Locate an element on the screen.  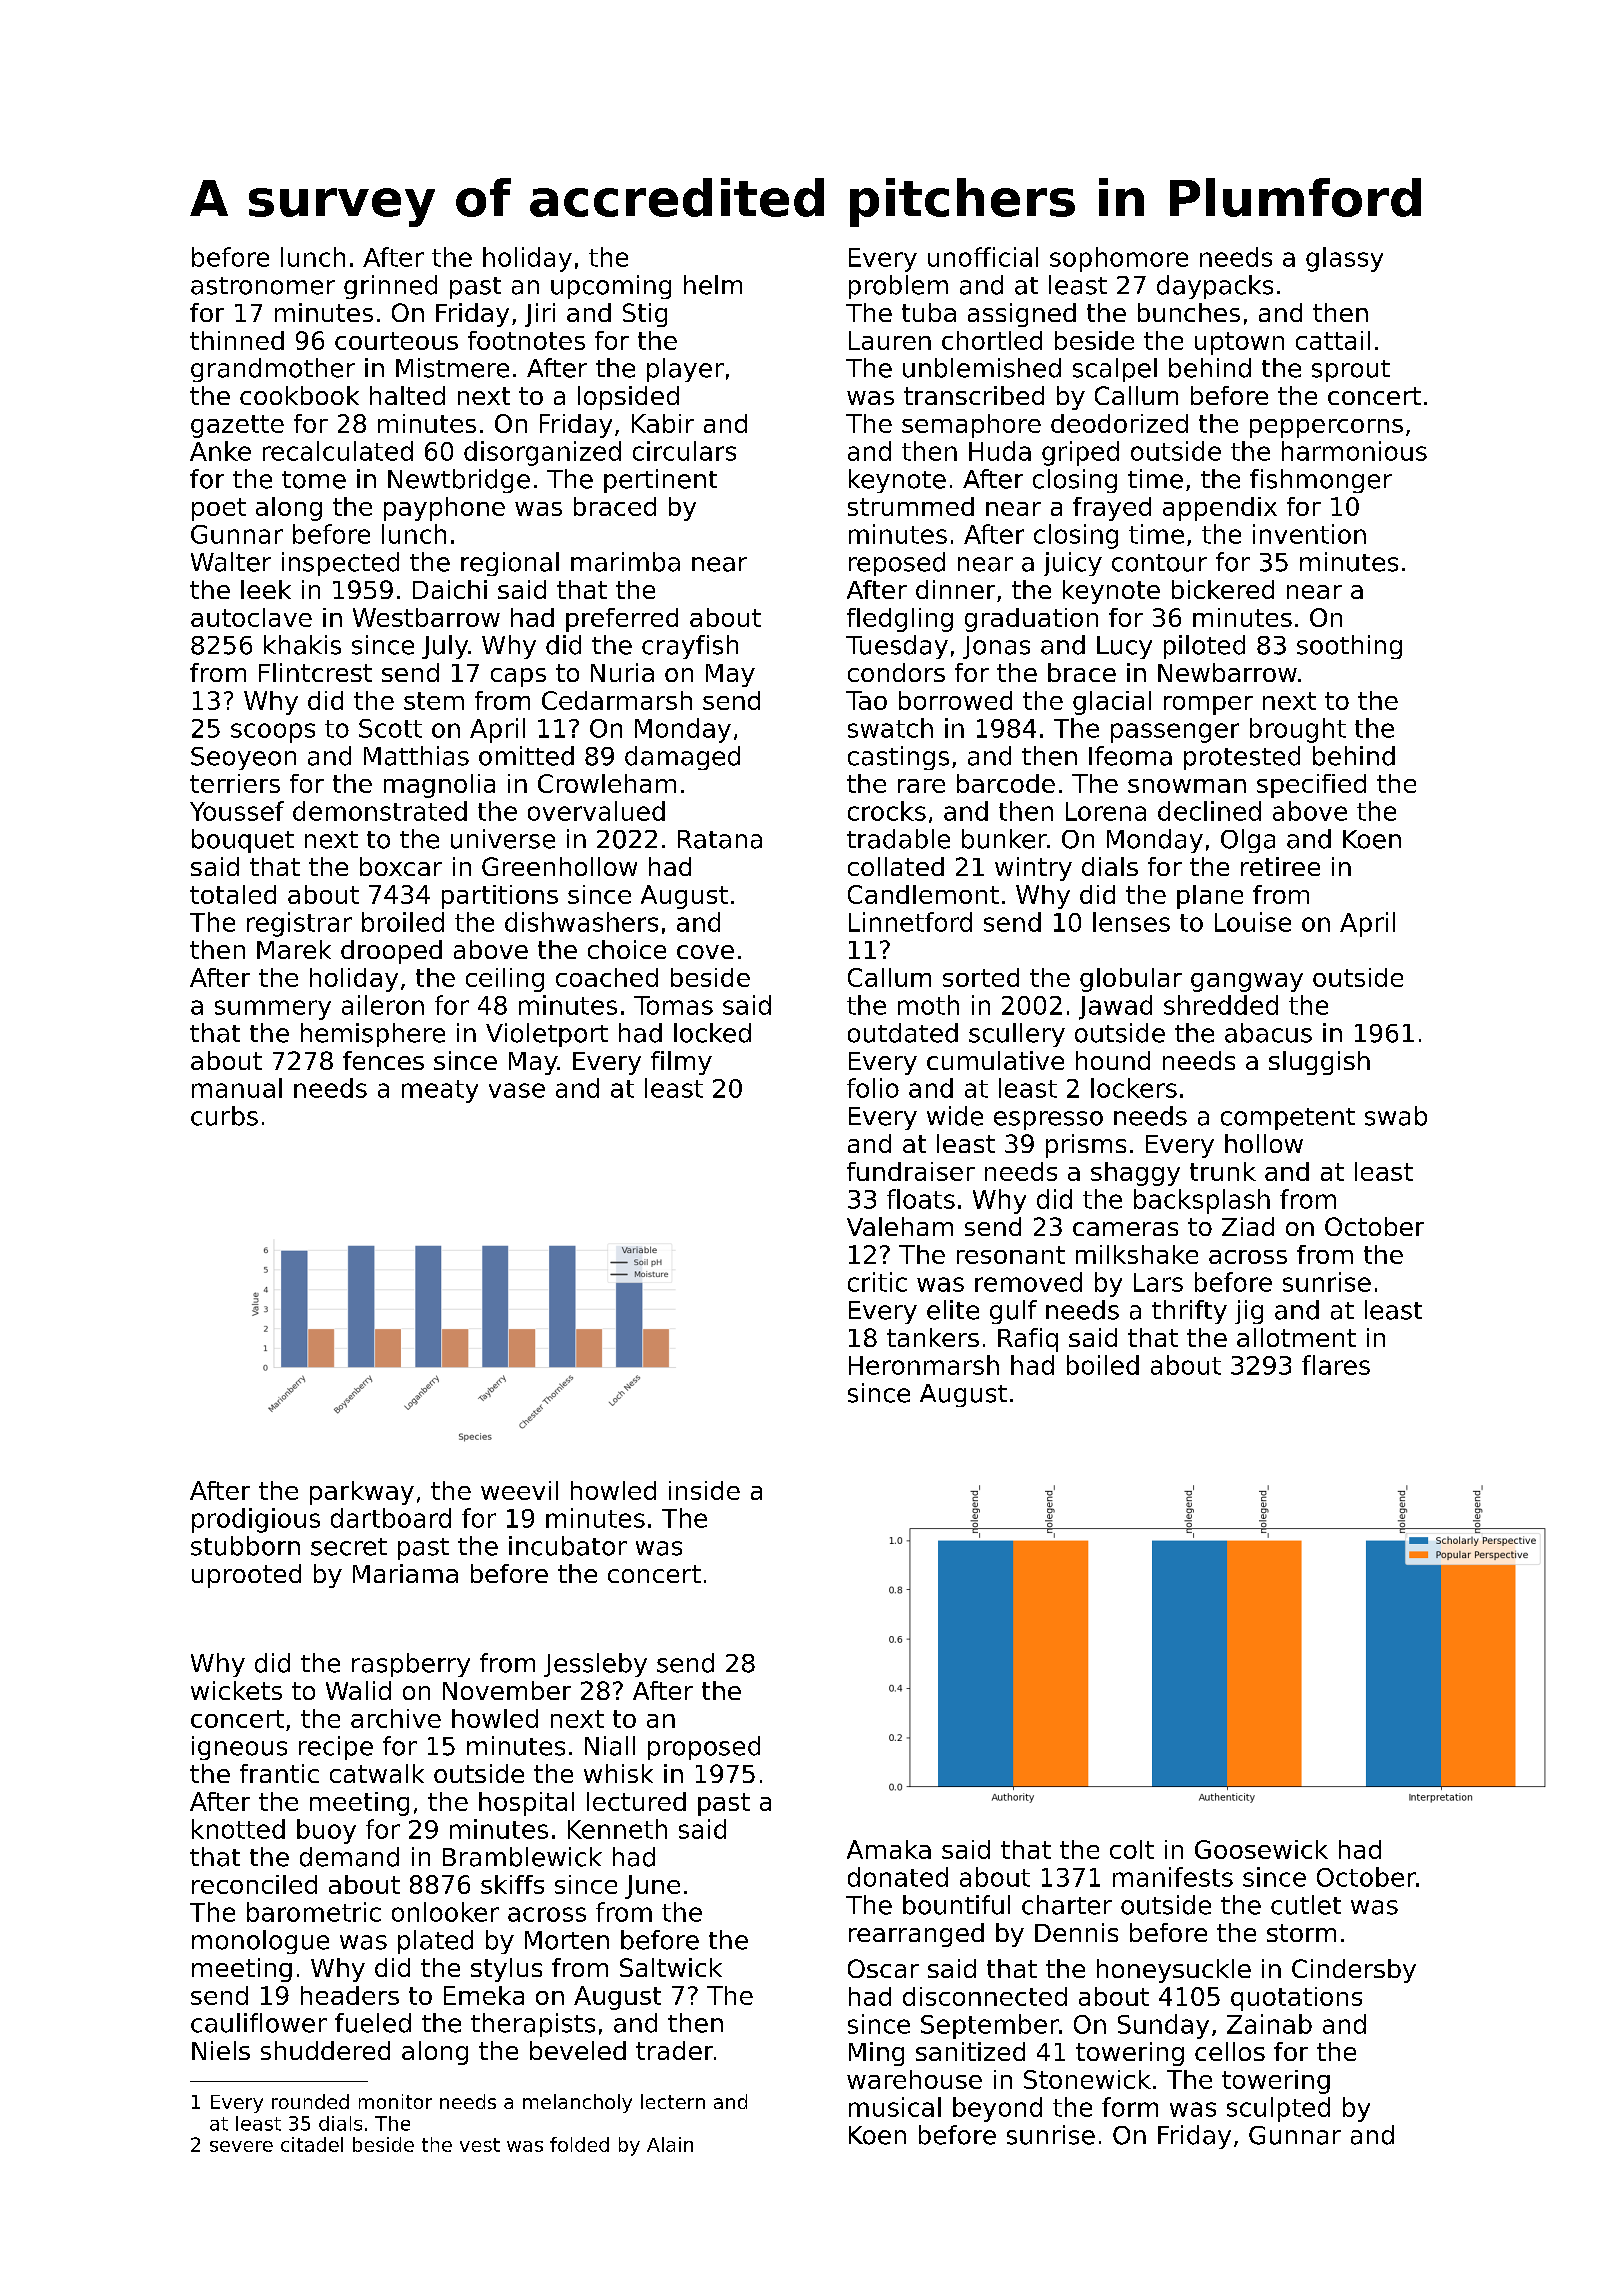
invention is located at coordinates (1309, 534).
